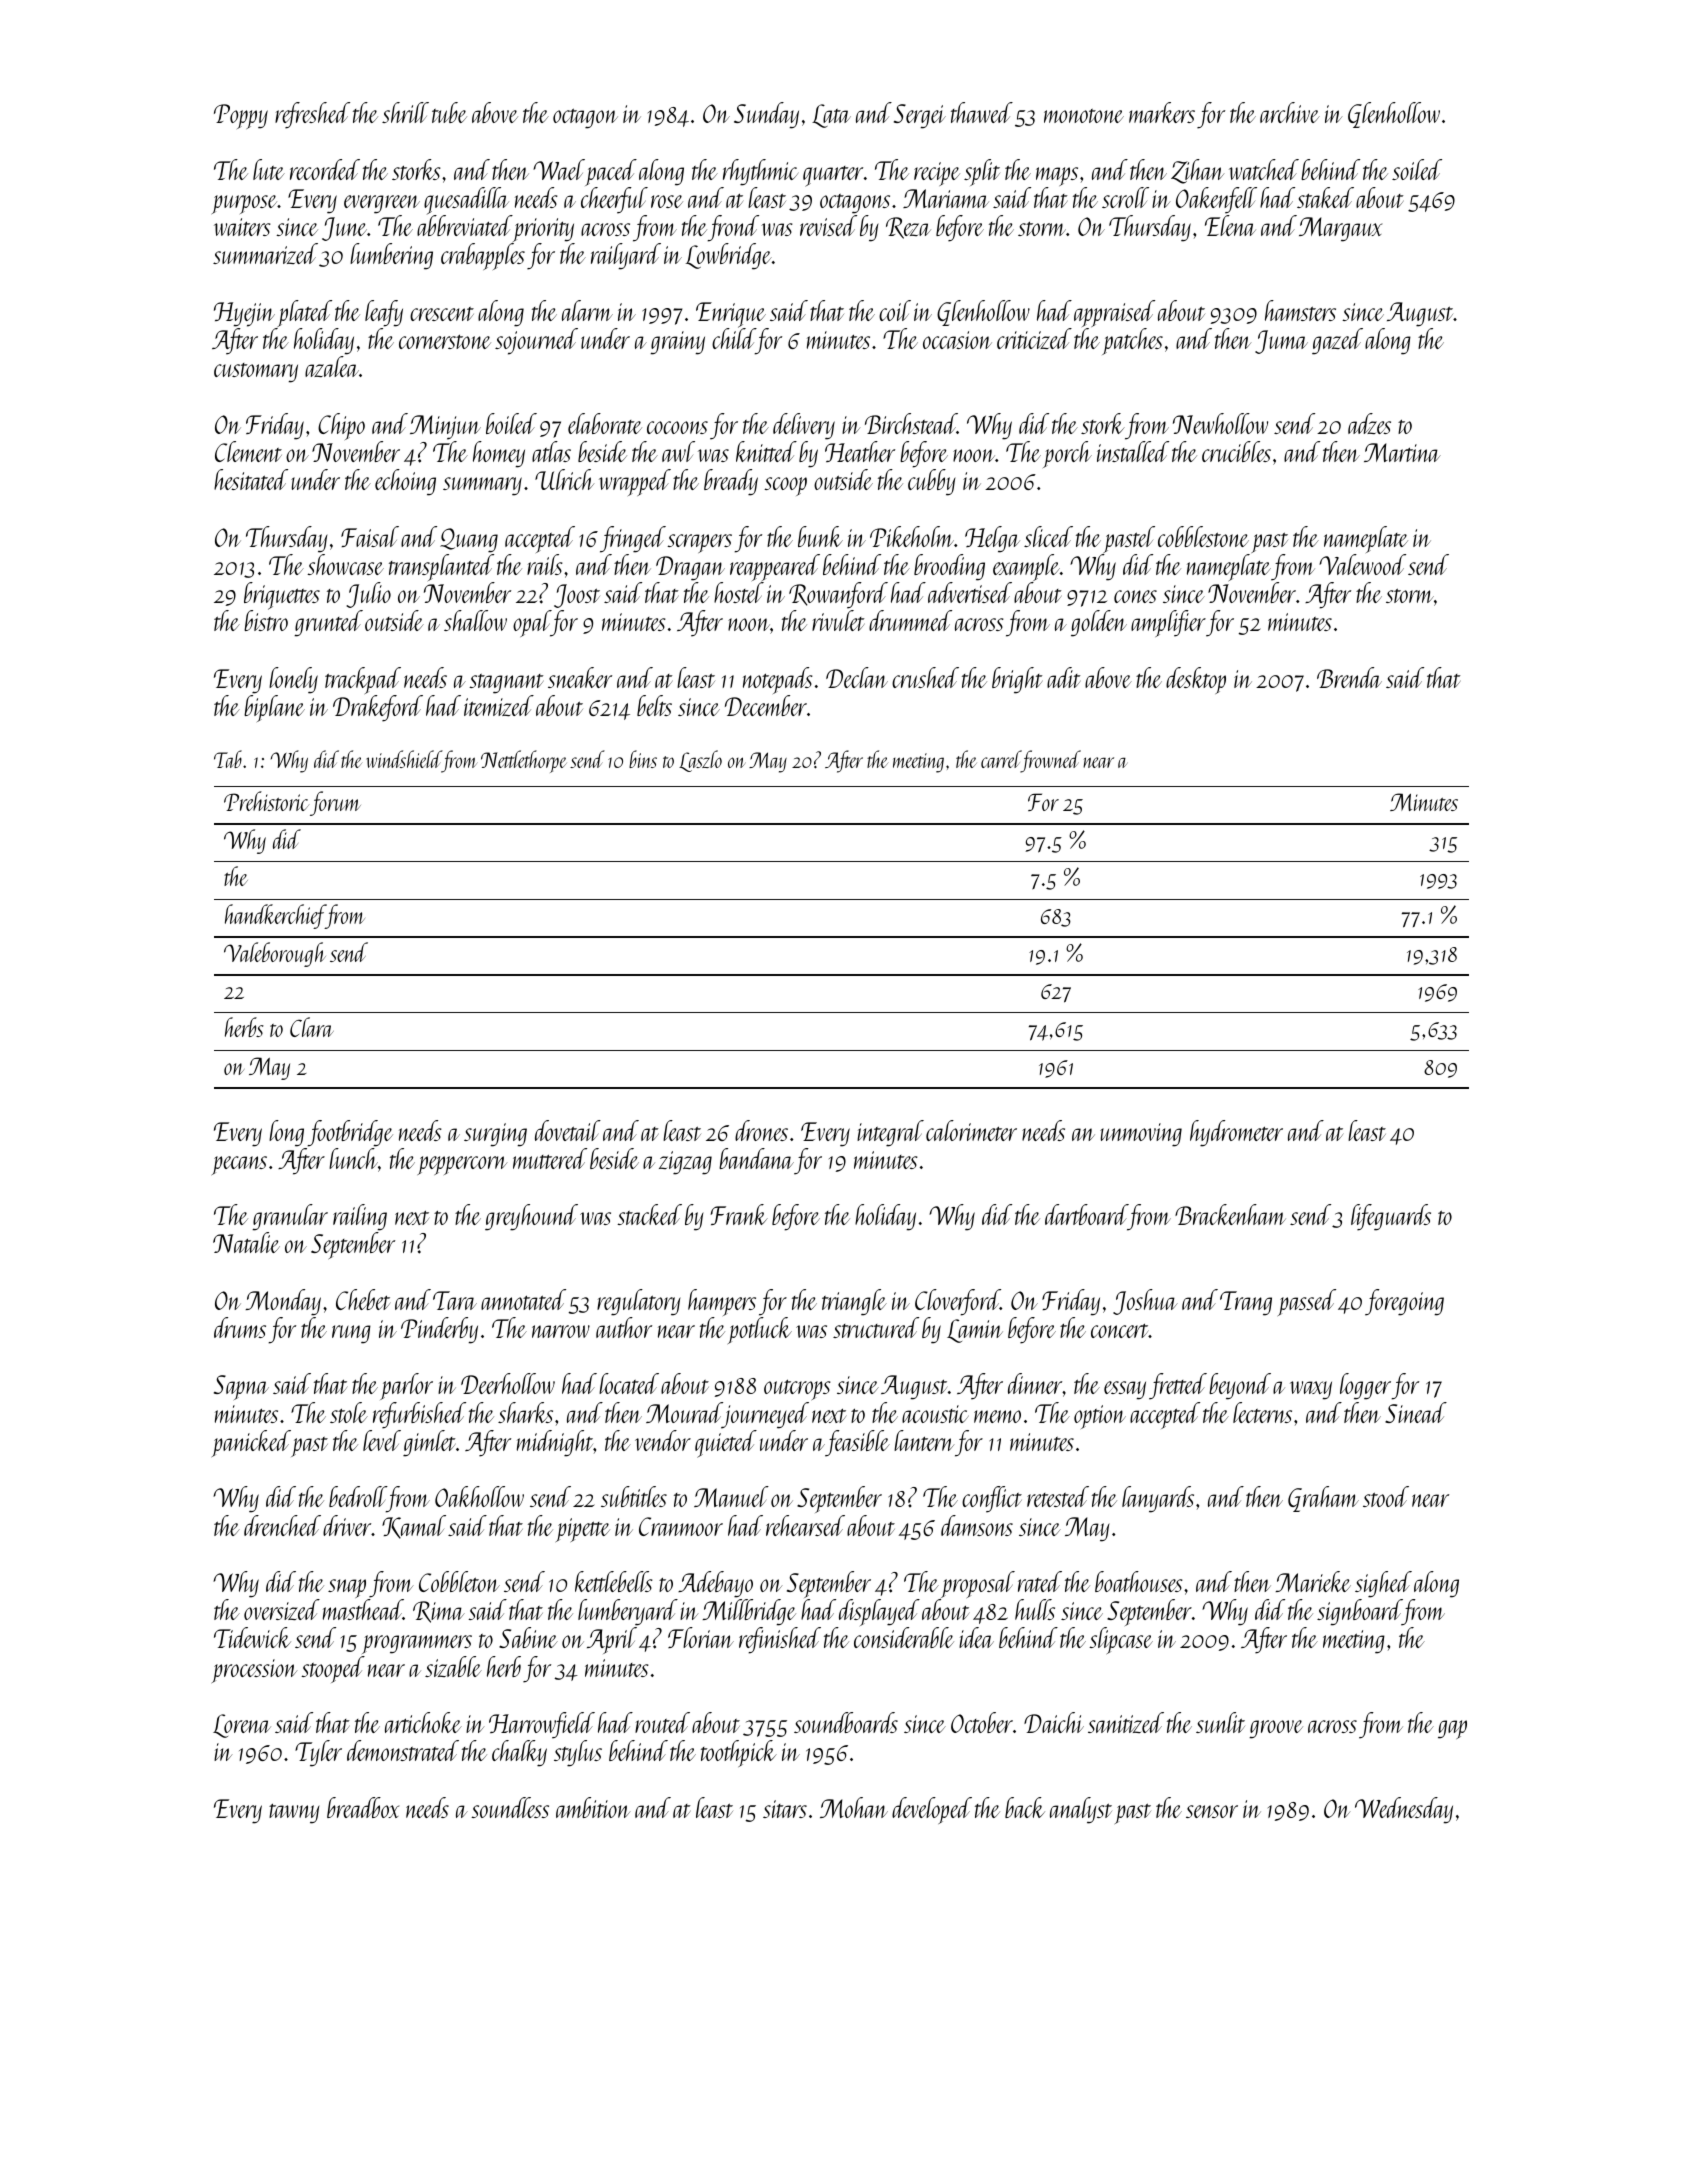 This image has width=1683, height=2178. I want to click on Brenda, so click(1349, 677).
